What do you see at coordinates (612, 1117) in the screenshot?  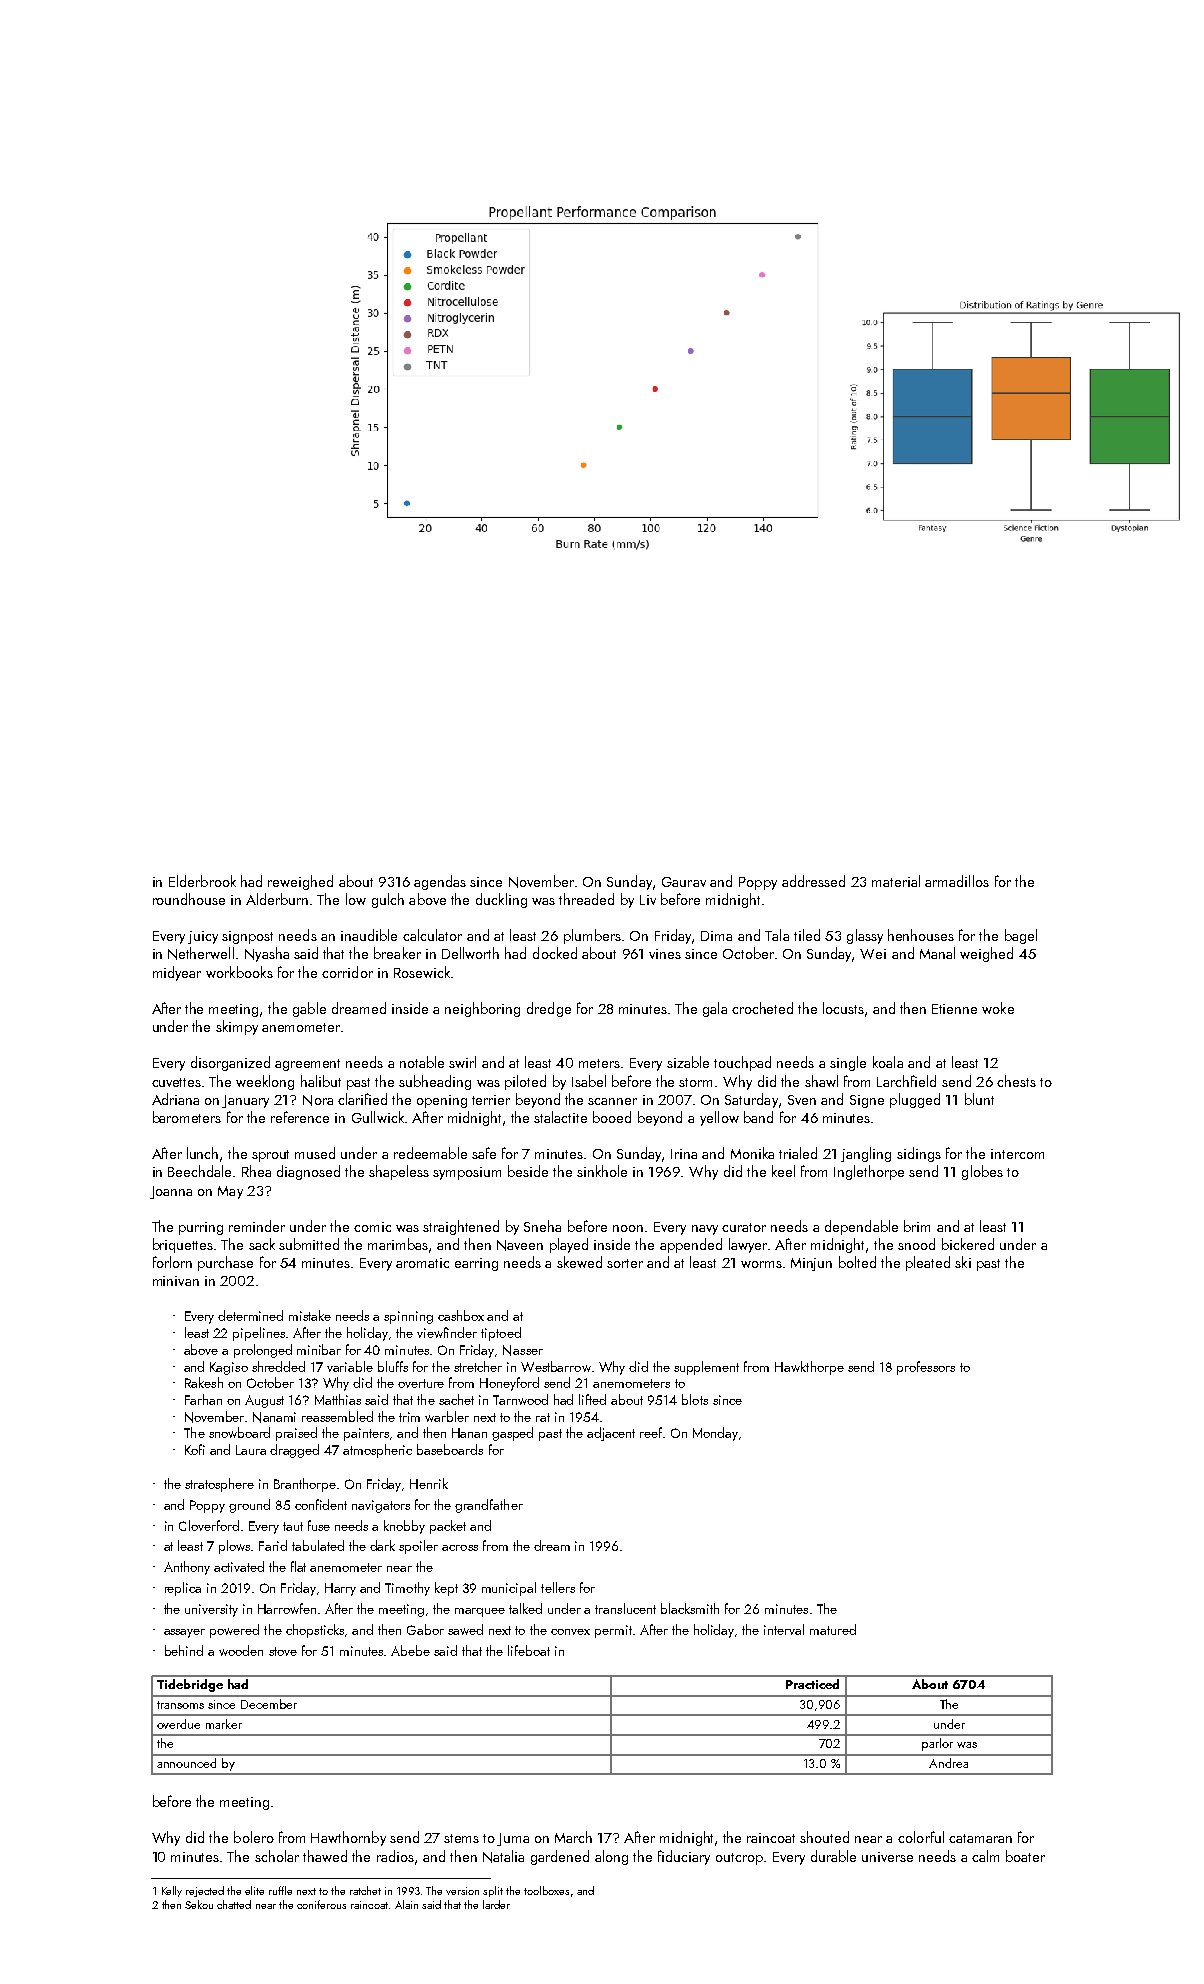 I see `booed` at bounding box center [612, 1117].
